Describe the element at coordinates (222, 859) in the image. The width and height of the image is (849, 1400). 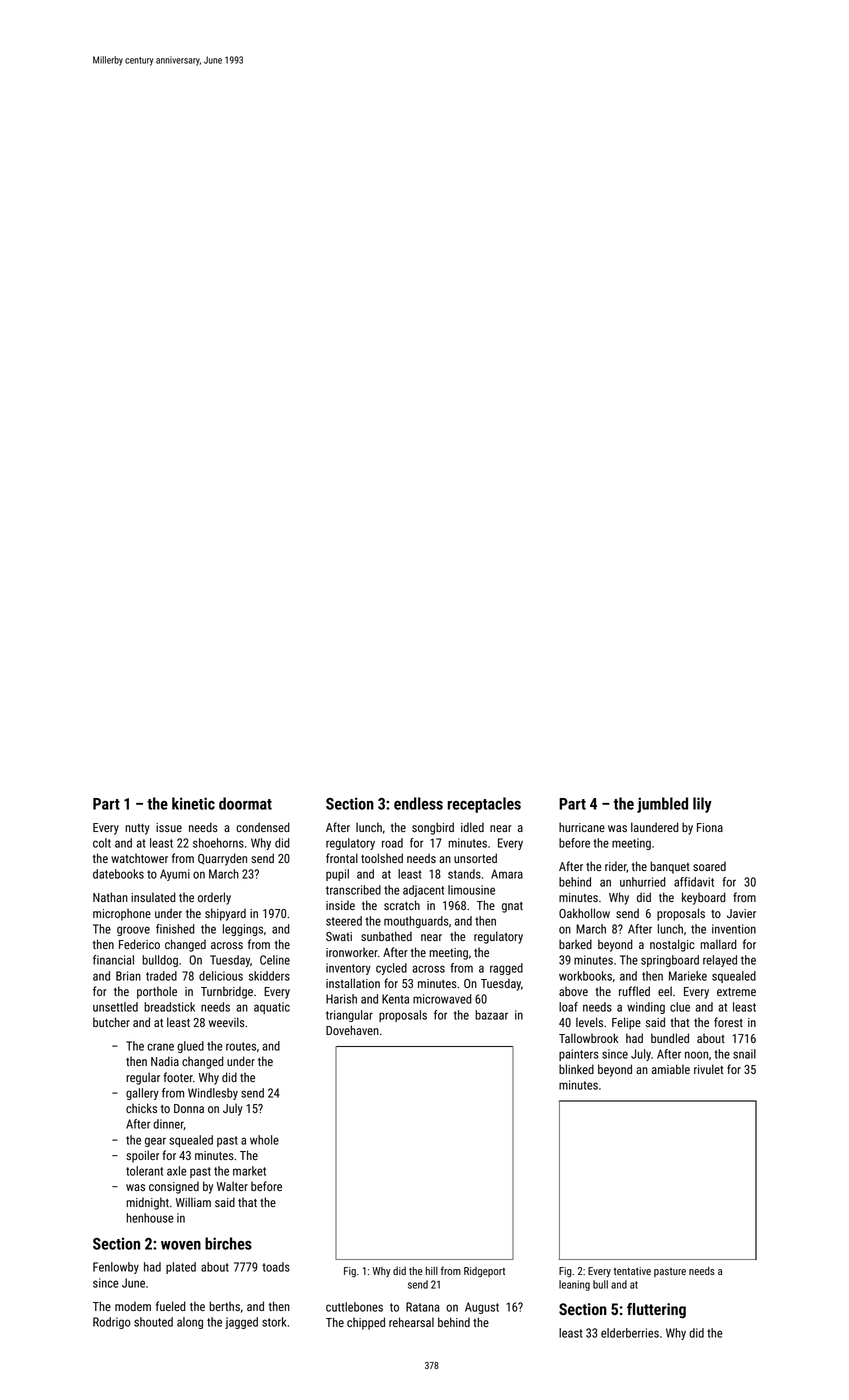
I see `Quarryden` at that location.
